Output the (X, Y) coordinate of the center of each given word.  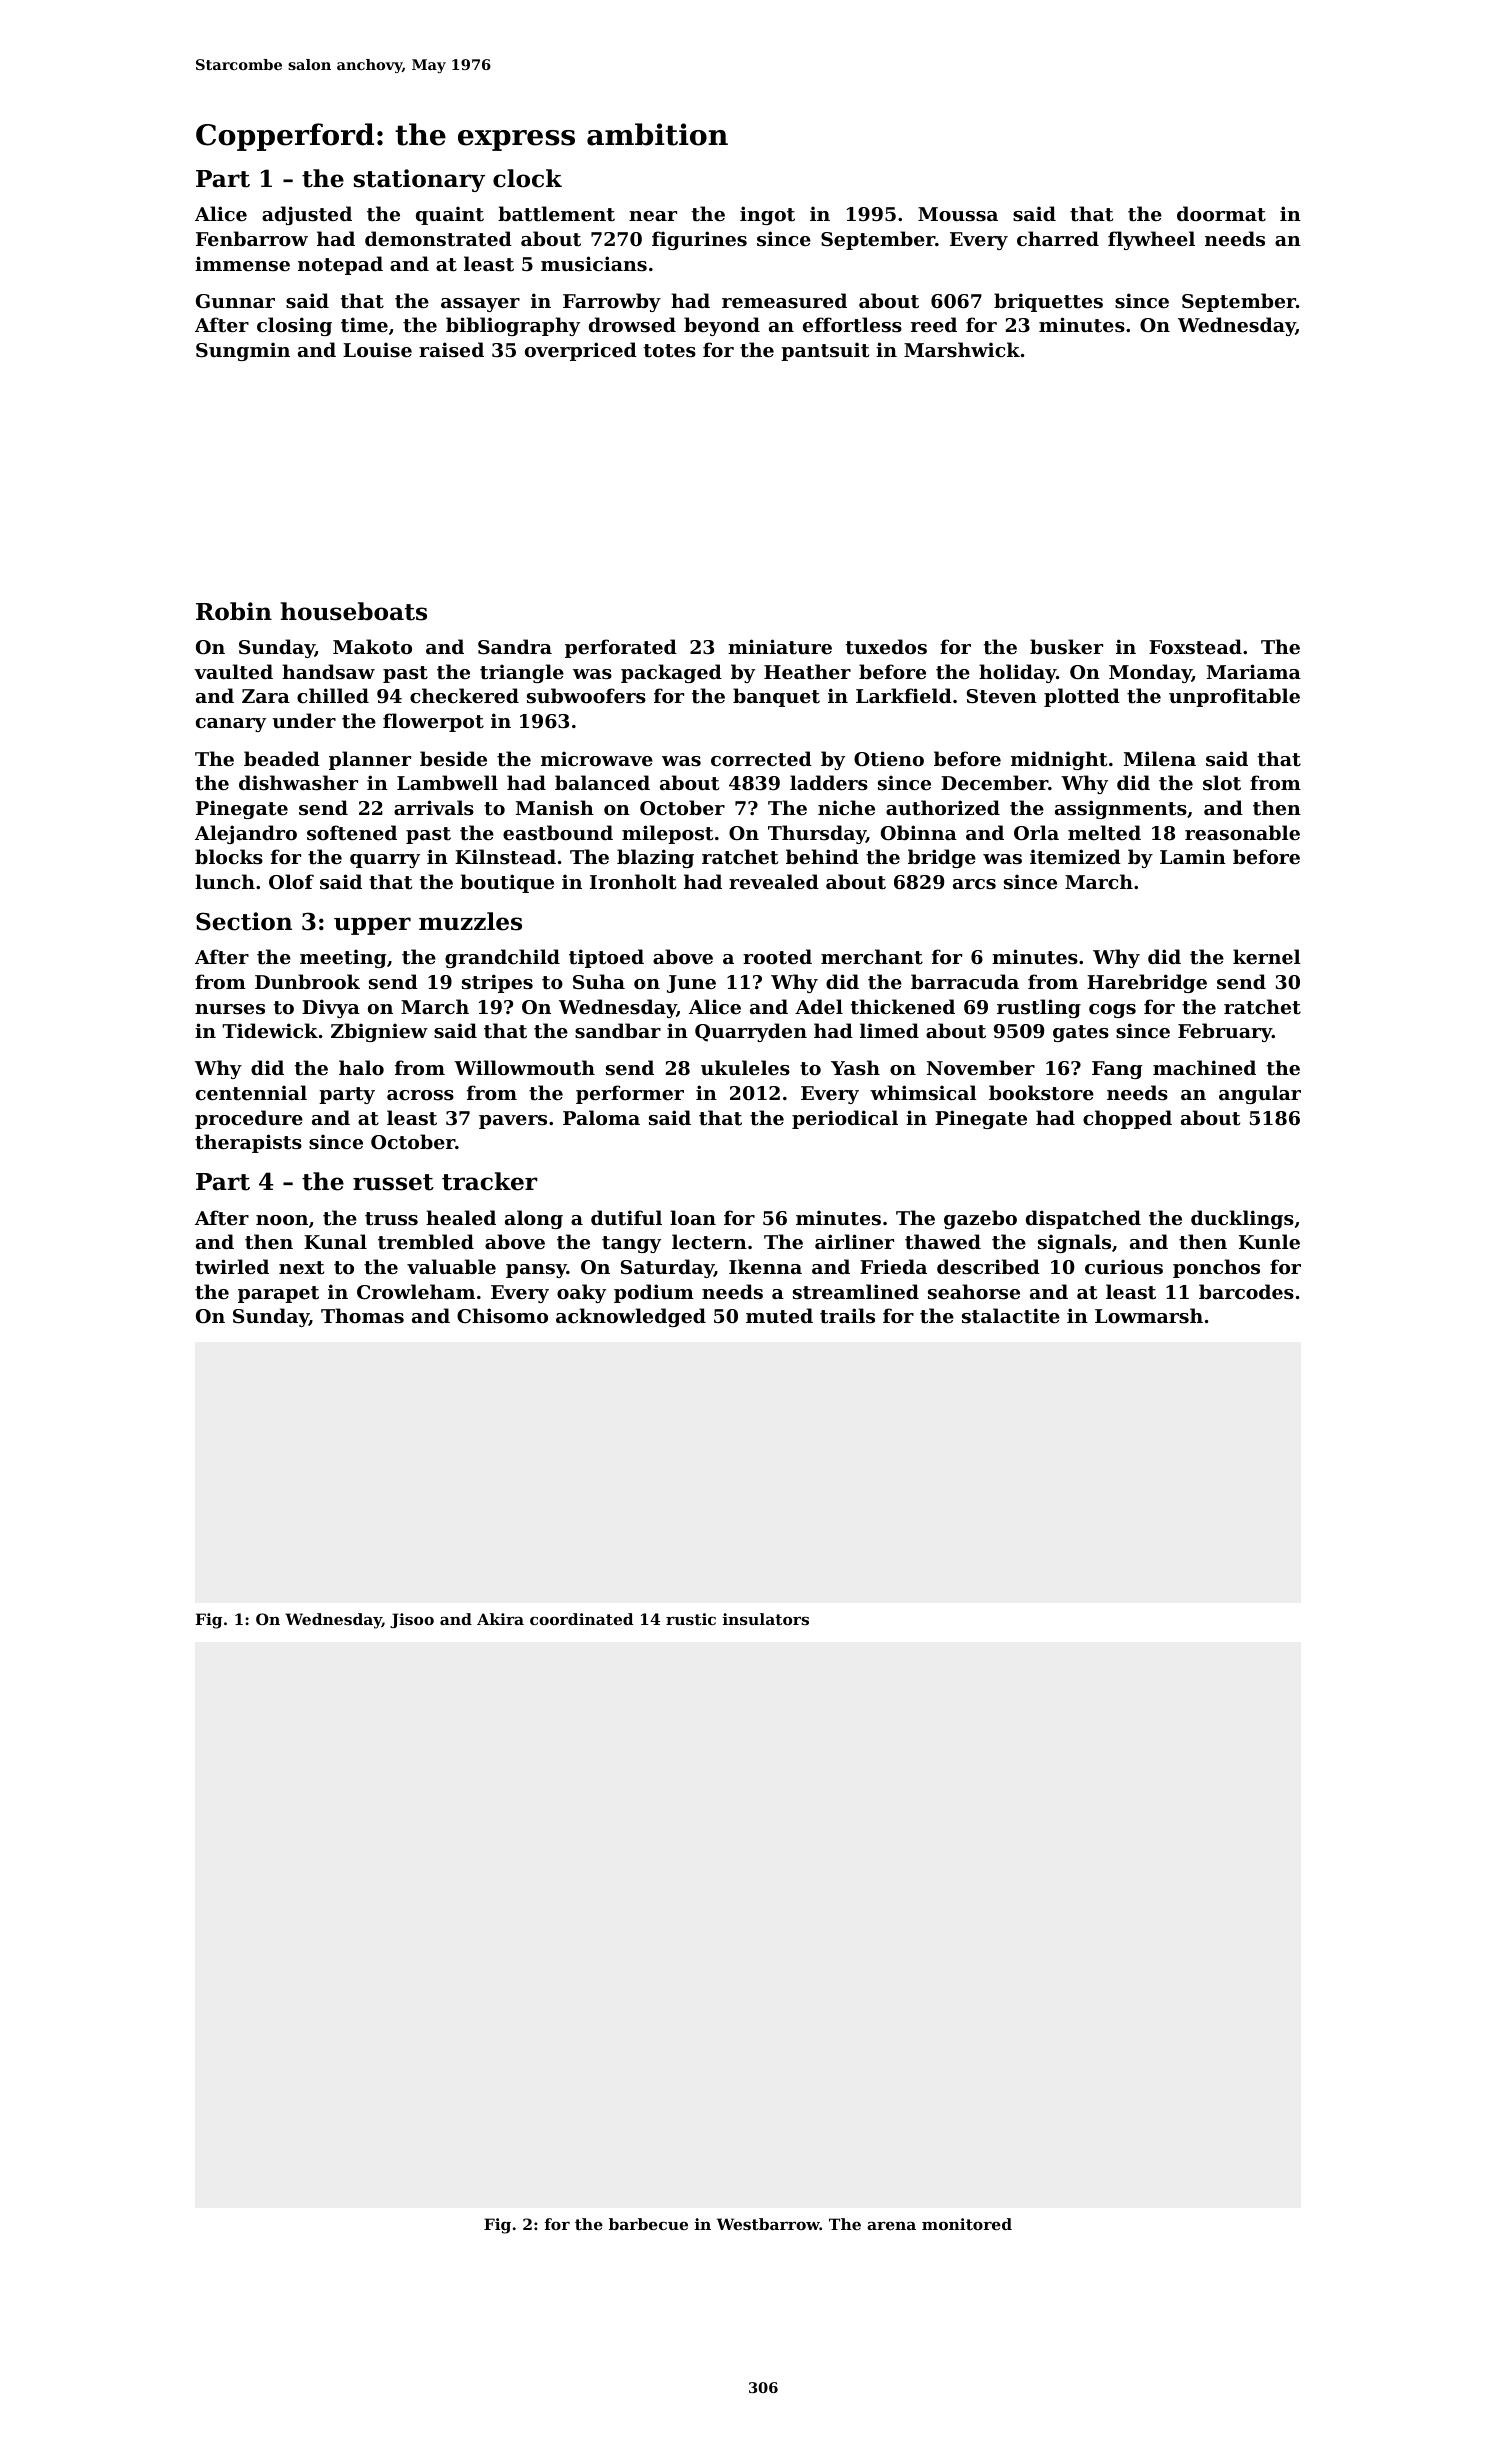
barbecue (648, 2224)
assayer (480, 305)
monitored (967, 2224)
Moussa (958, 214)
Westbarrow (768, 2224)
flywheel (1151, 240)
